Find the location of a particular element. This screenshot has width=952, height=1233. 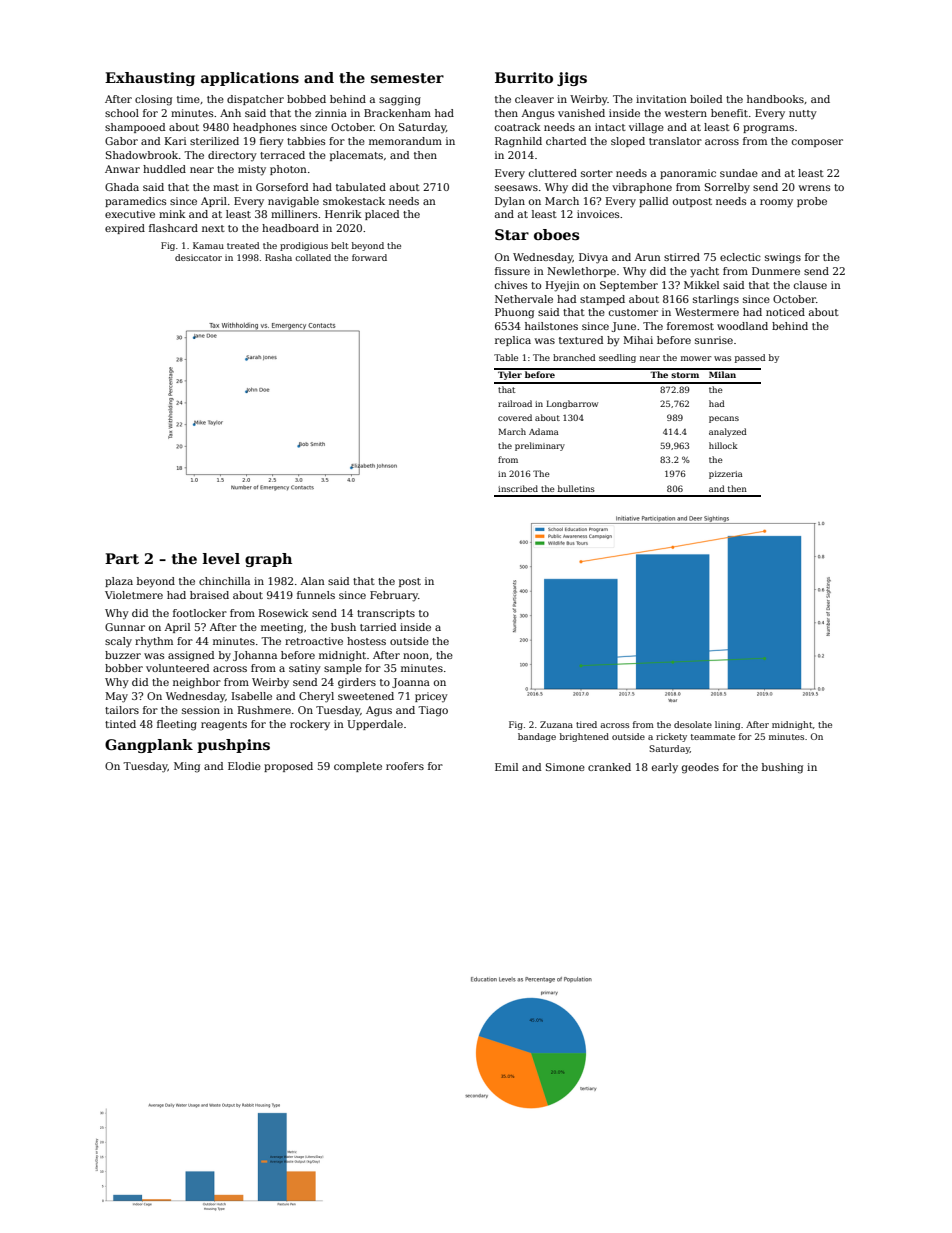

Exhausting is located at coordinates (150, 79).
